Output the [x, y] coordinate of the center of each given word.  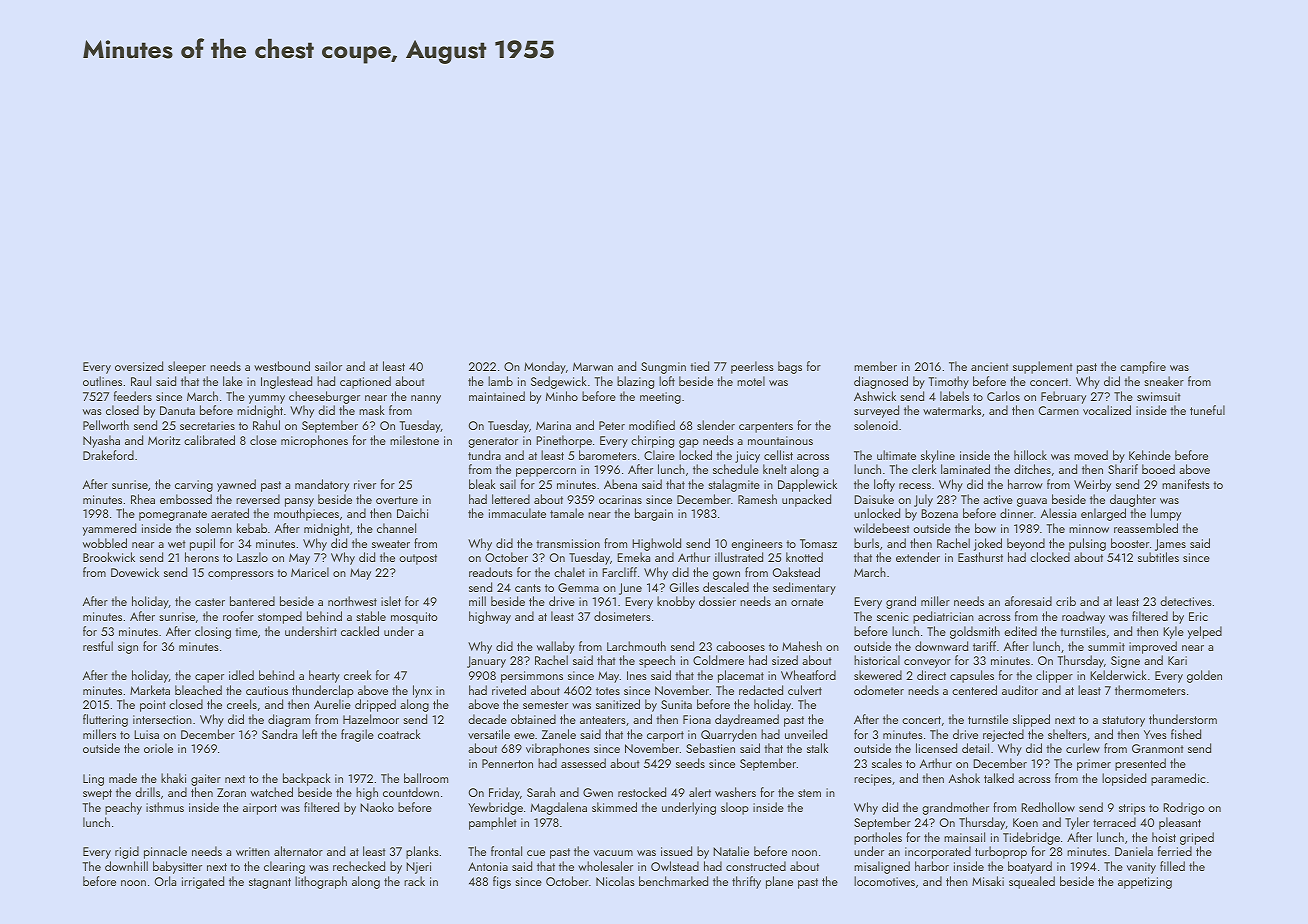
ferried [1175, 851]
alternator [298, 851]
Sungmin [663, 368]
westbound [282, 366]
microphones [314, 441]
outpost [418, 559]
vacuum [613, 853]
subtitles [1158, 557]
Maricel [310, 572]
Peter [612, 425]
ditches [1032, 469]
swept [97, 794]
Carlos [1003, 396]
